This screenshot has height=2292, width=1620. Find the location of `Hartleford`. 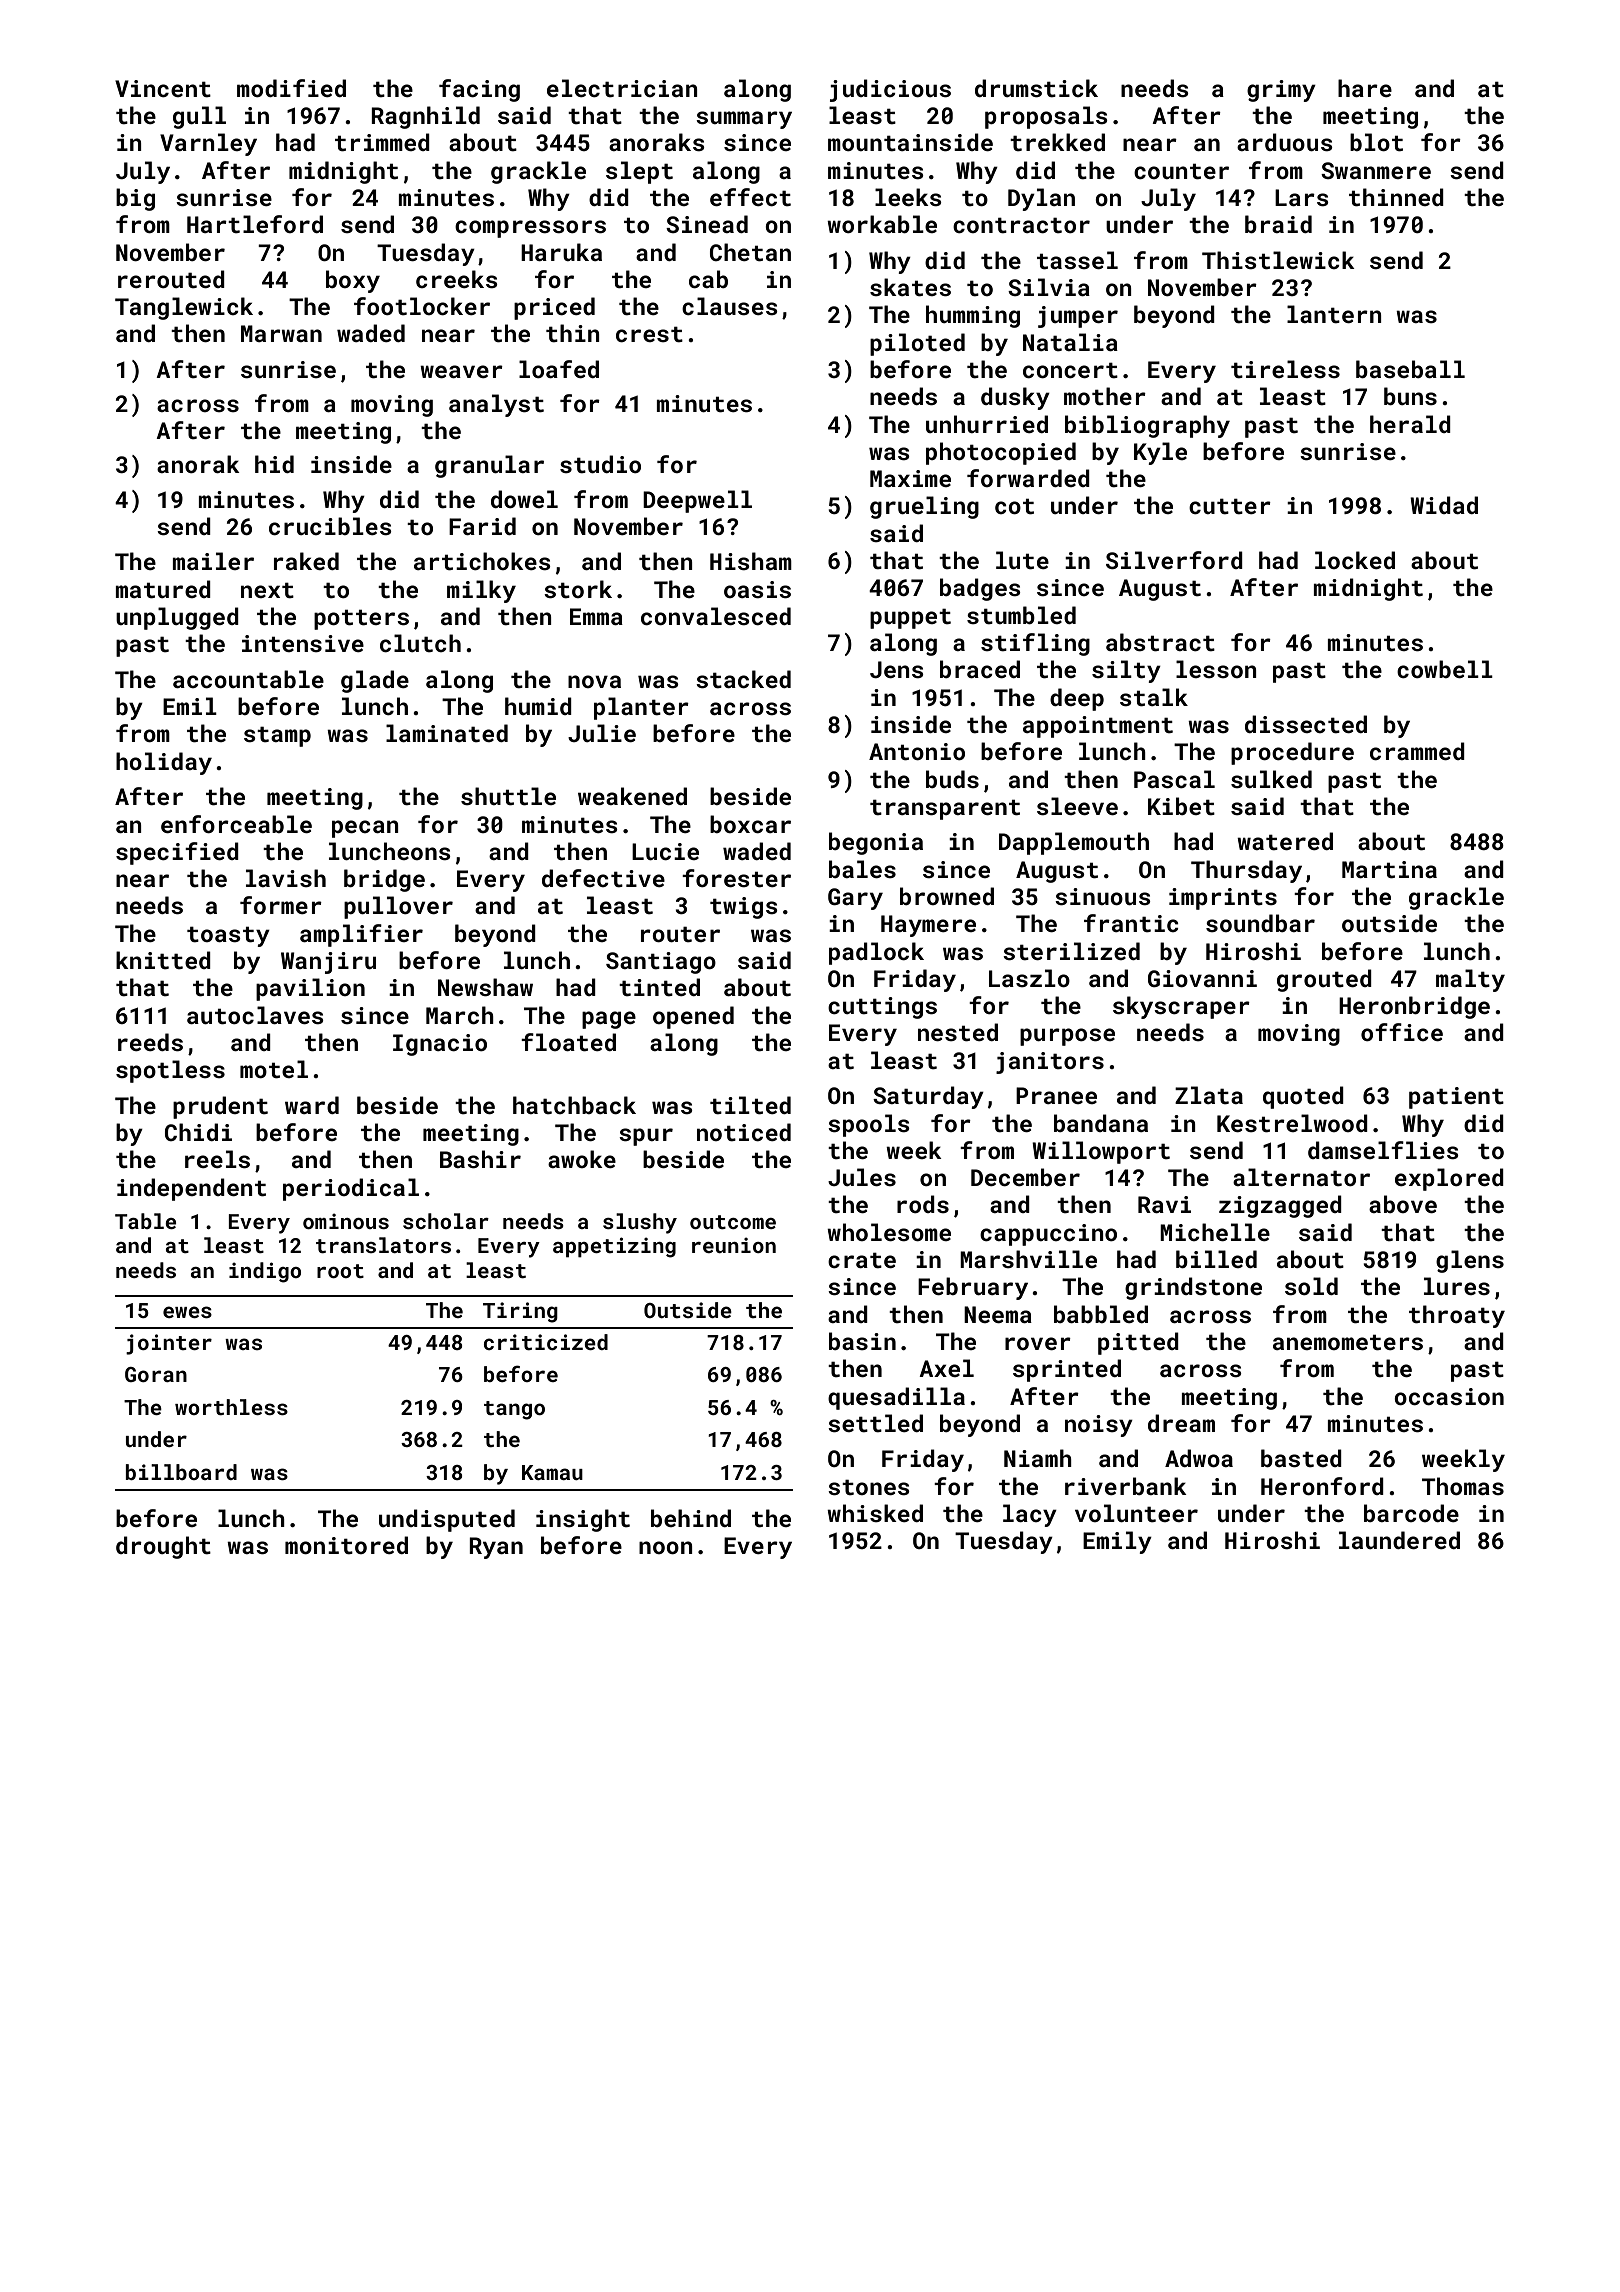

Hartleford is located at coordinates (255, 224).
